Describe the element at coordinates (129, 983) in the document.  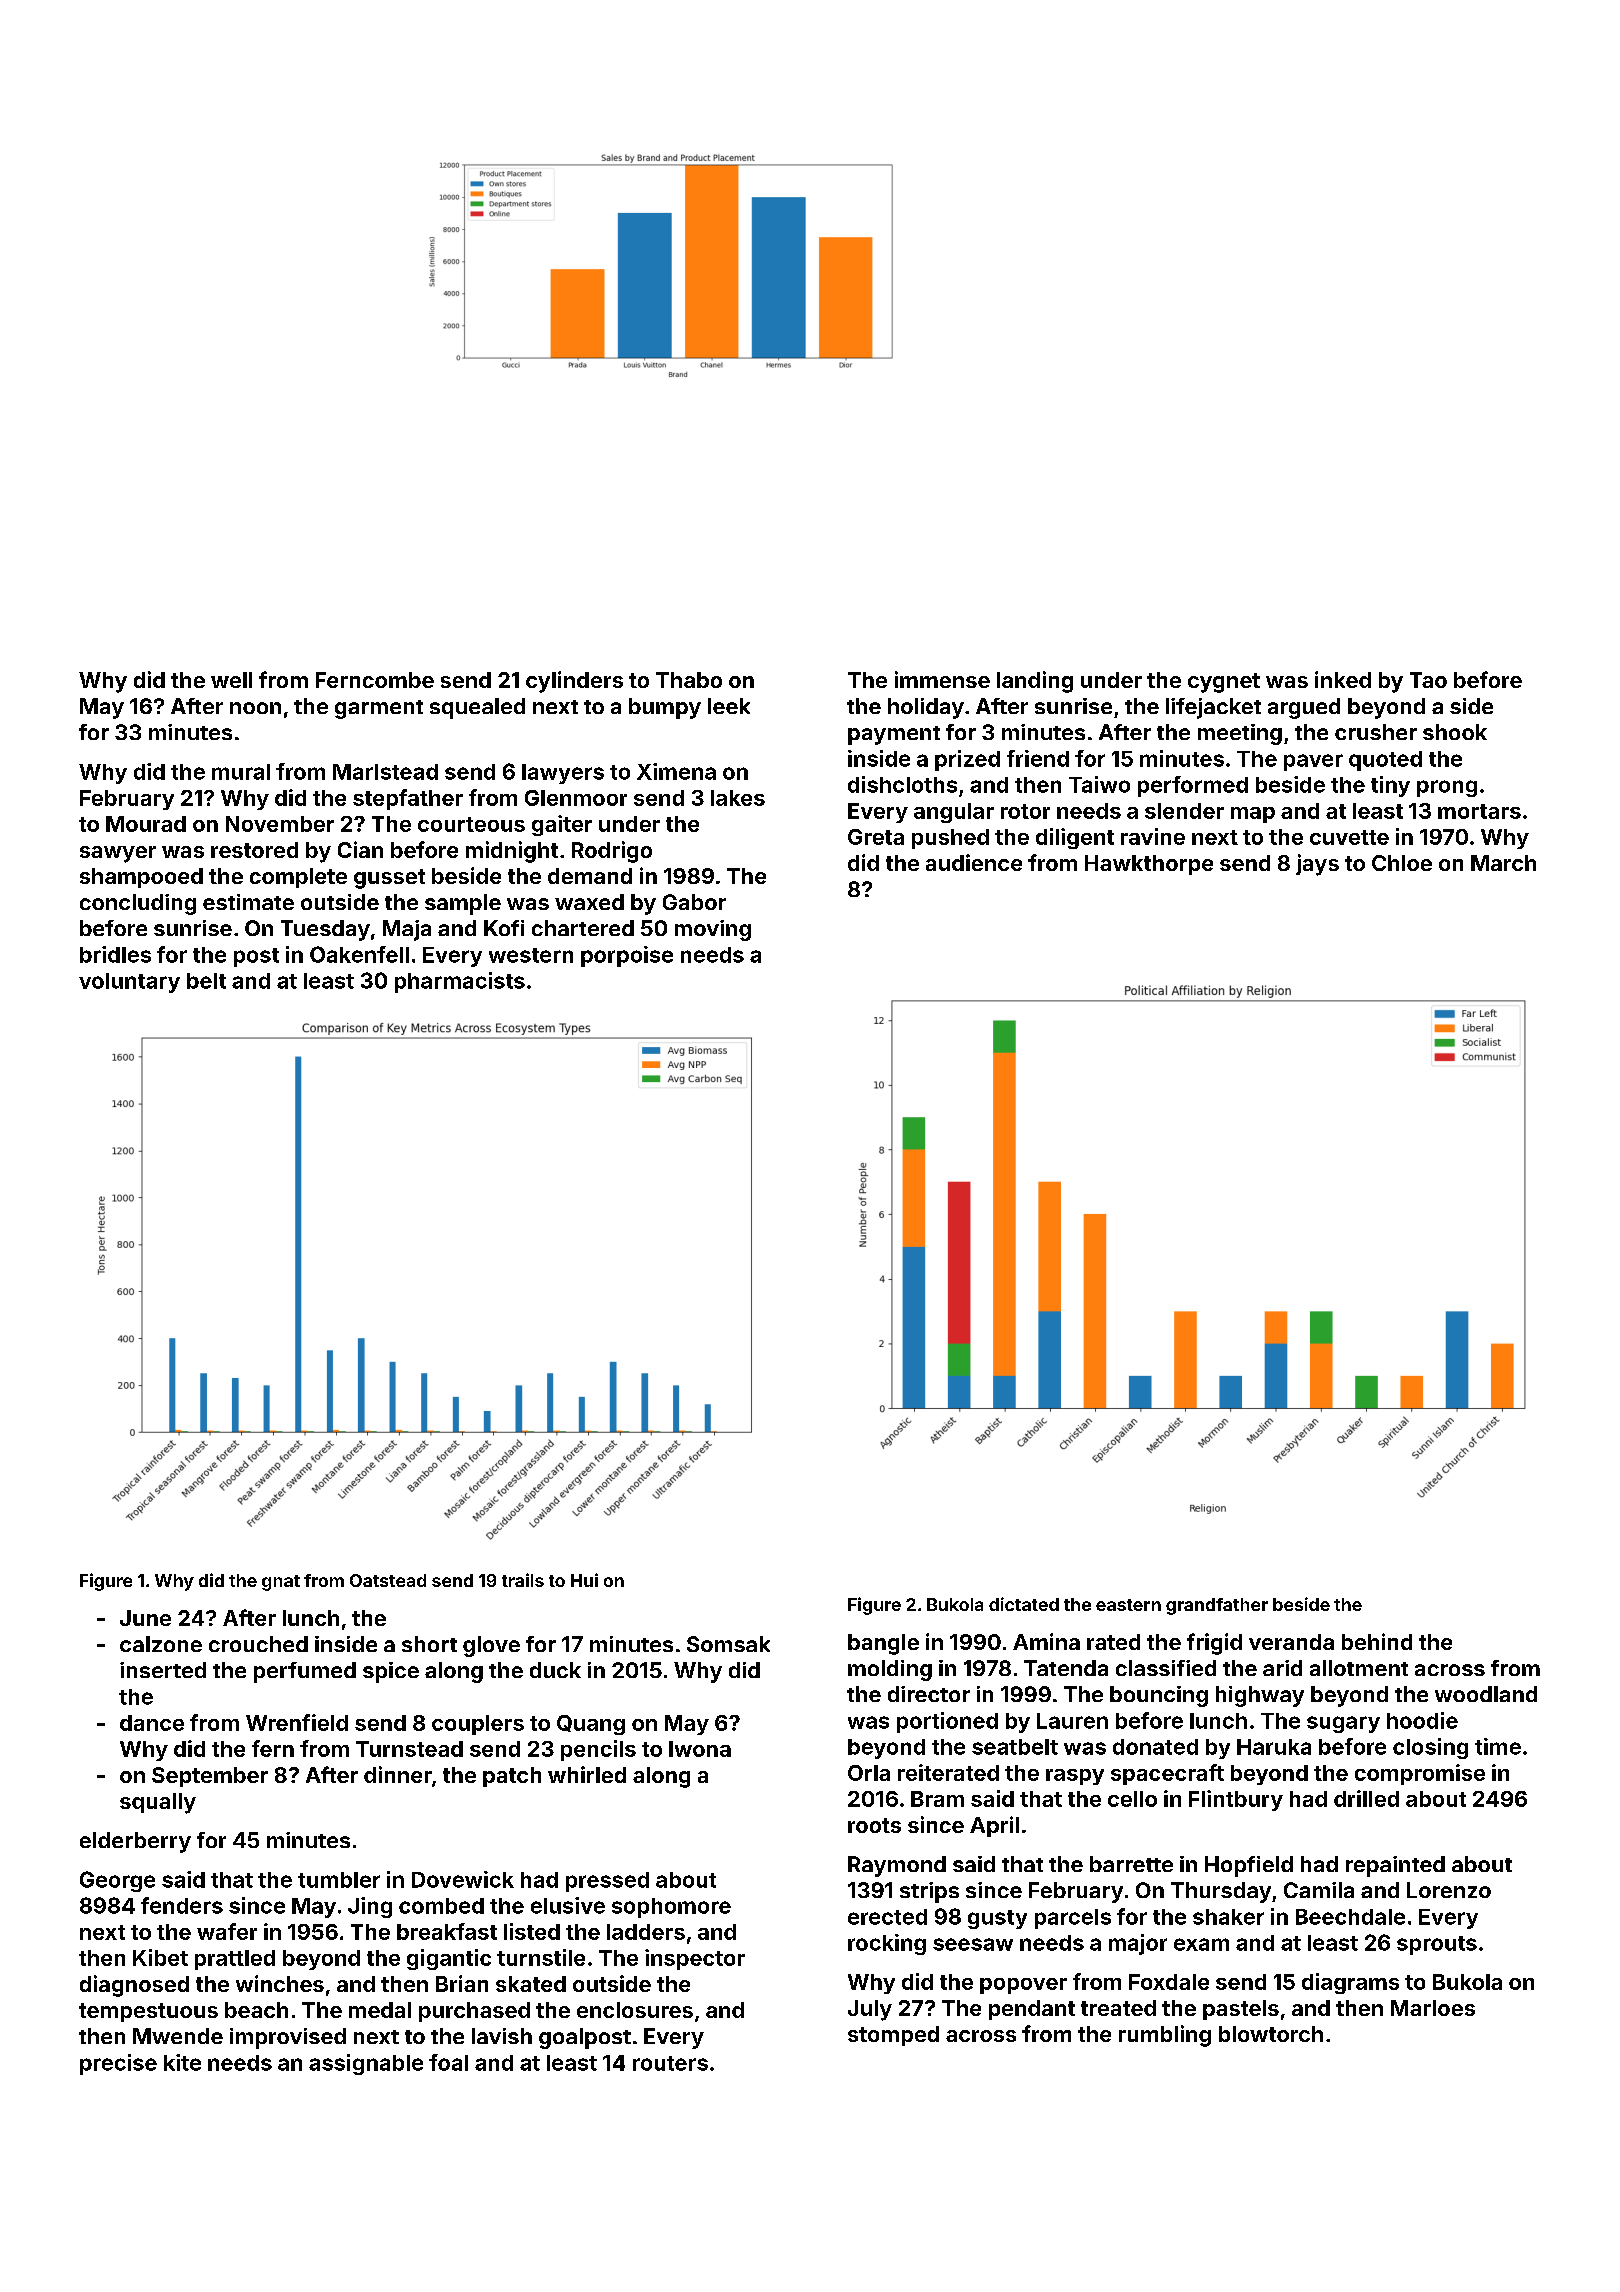
I see `voluntary` at that location.
